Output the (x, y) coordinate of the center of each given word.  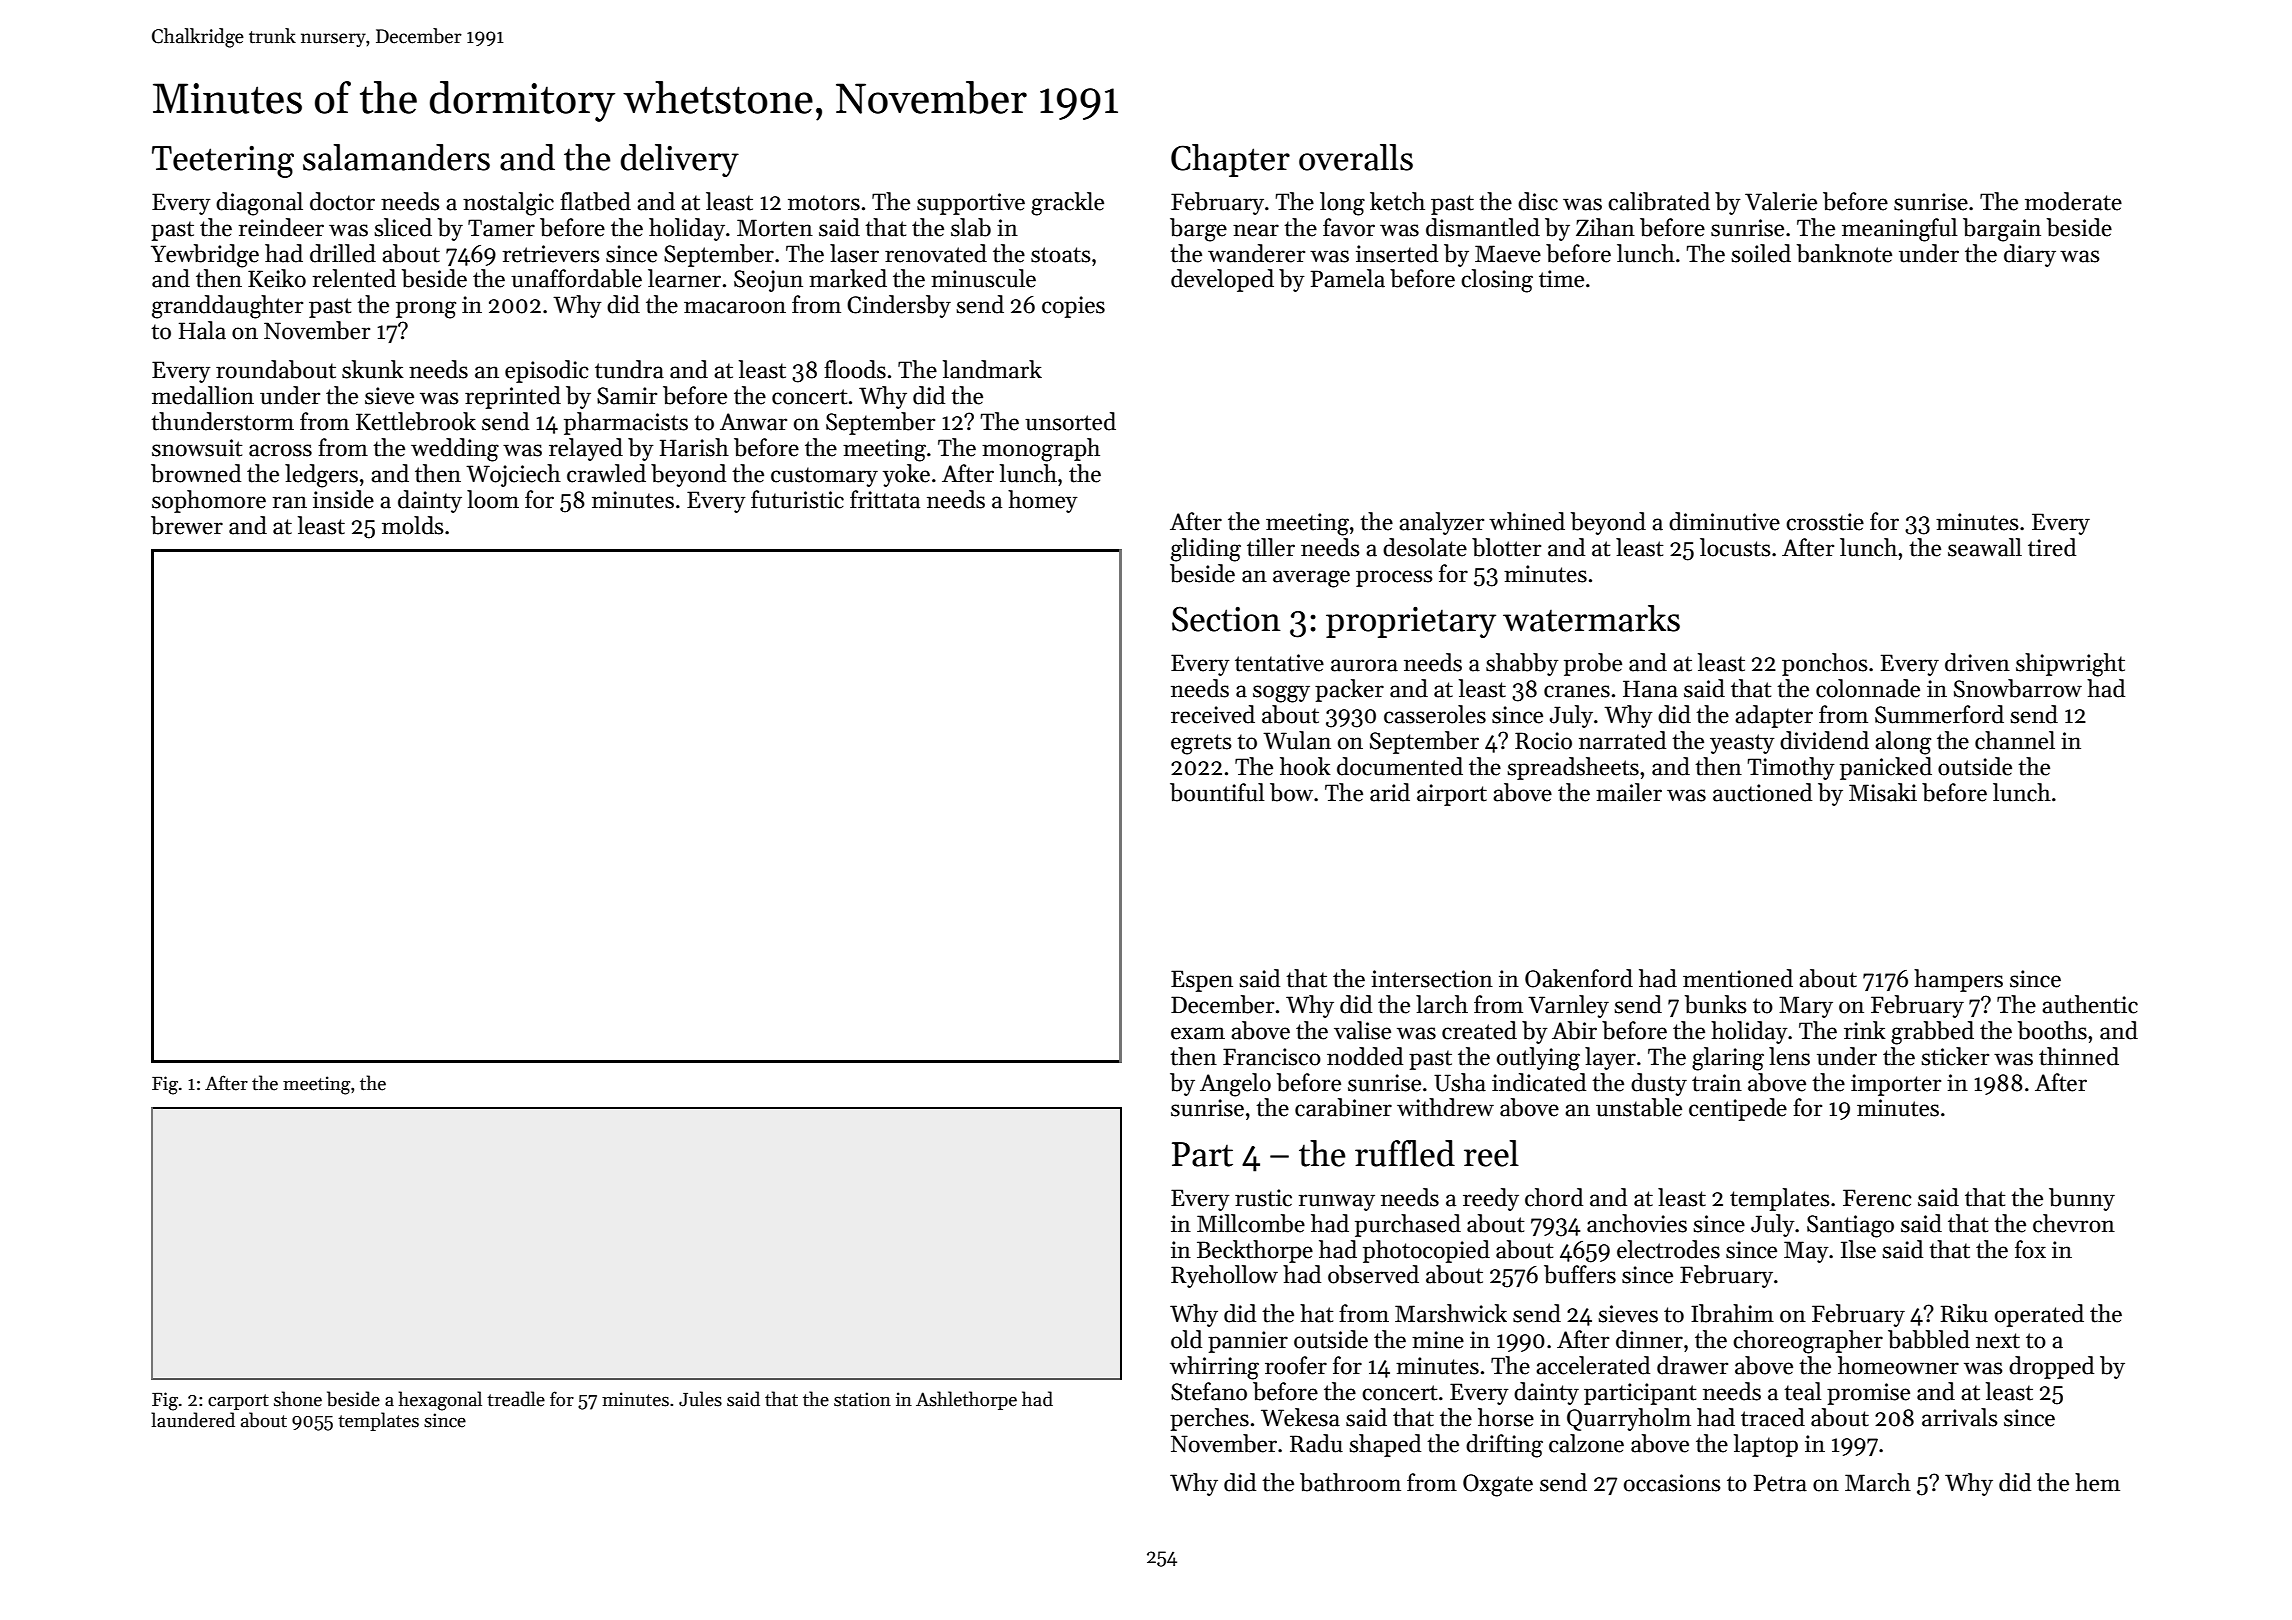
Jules (700, 1399)
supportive (971, 204)
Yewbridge (205, 256)
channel (2015, 740)
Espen (1202, 981)
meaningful (1900, 230)
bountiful (1217, 792)
